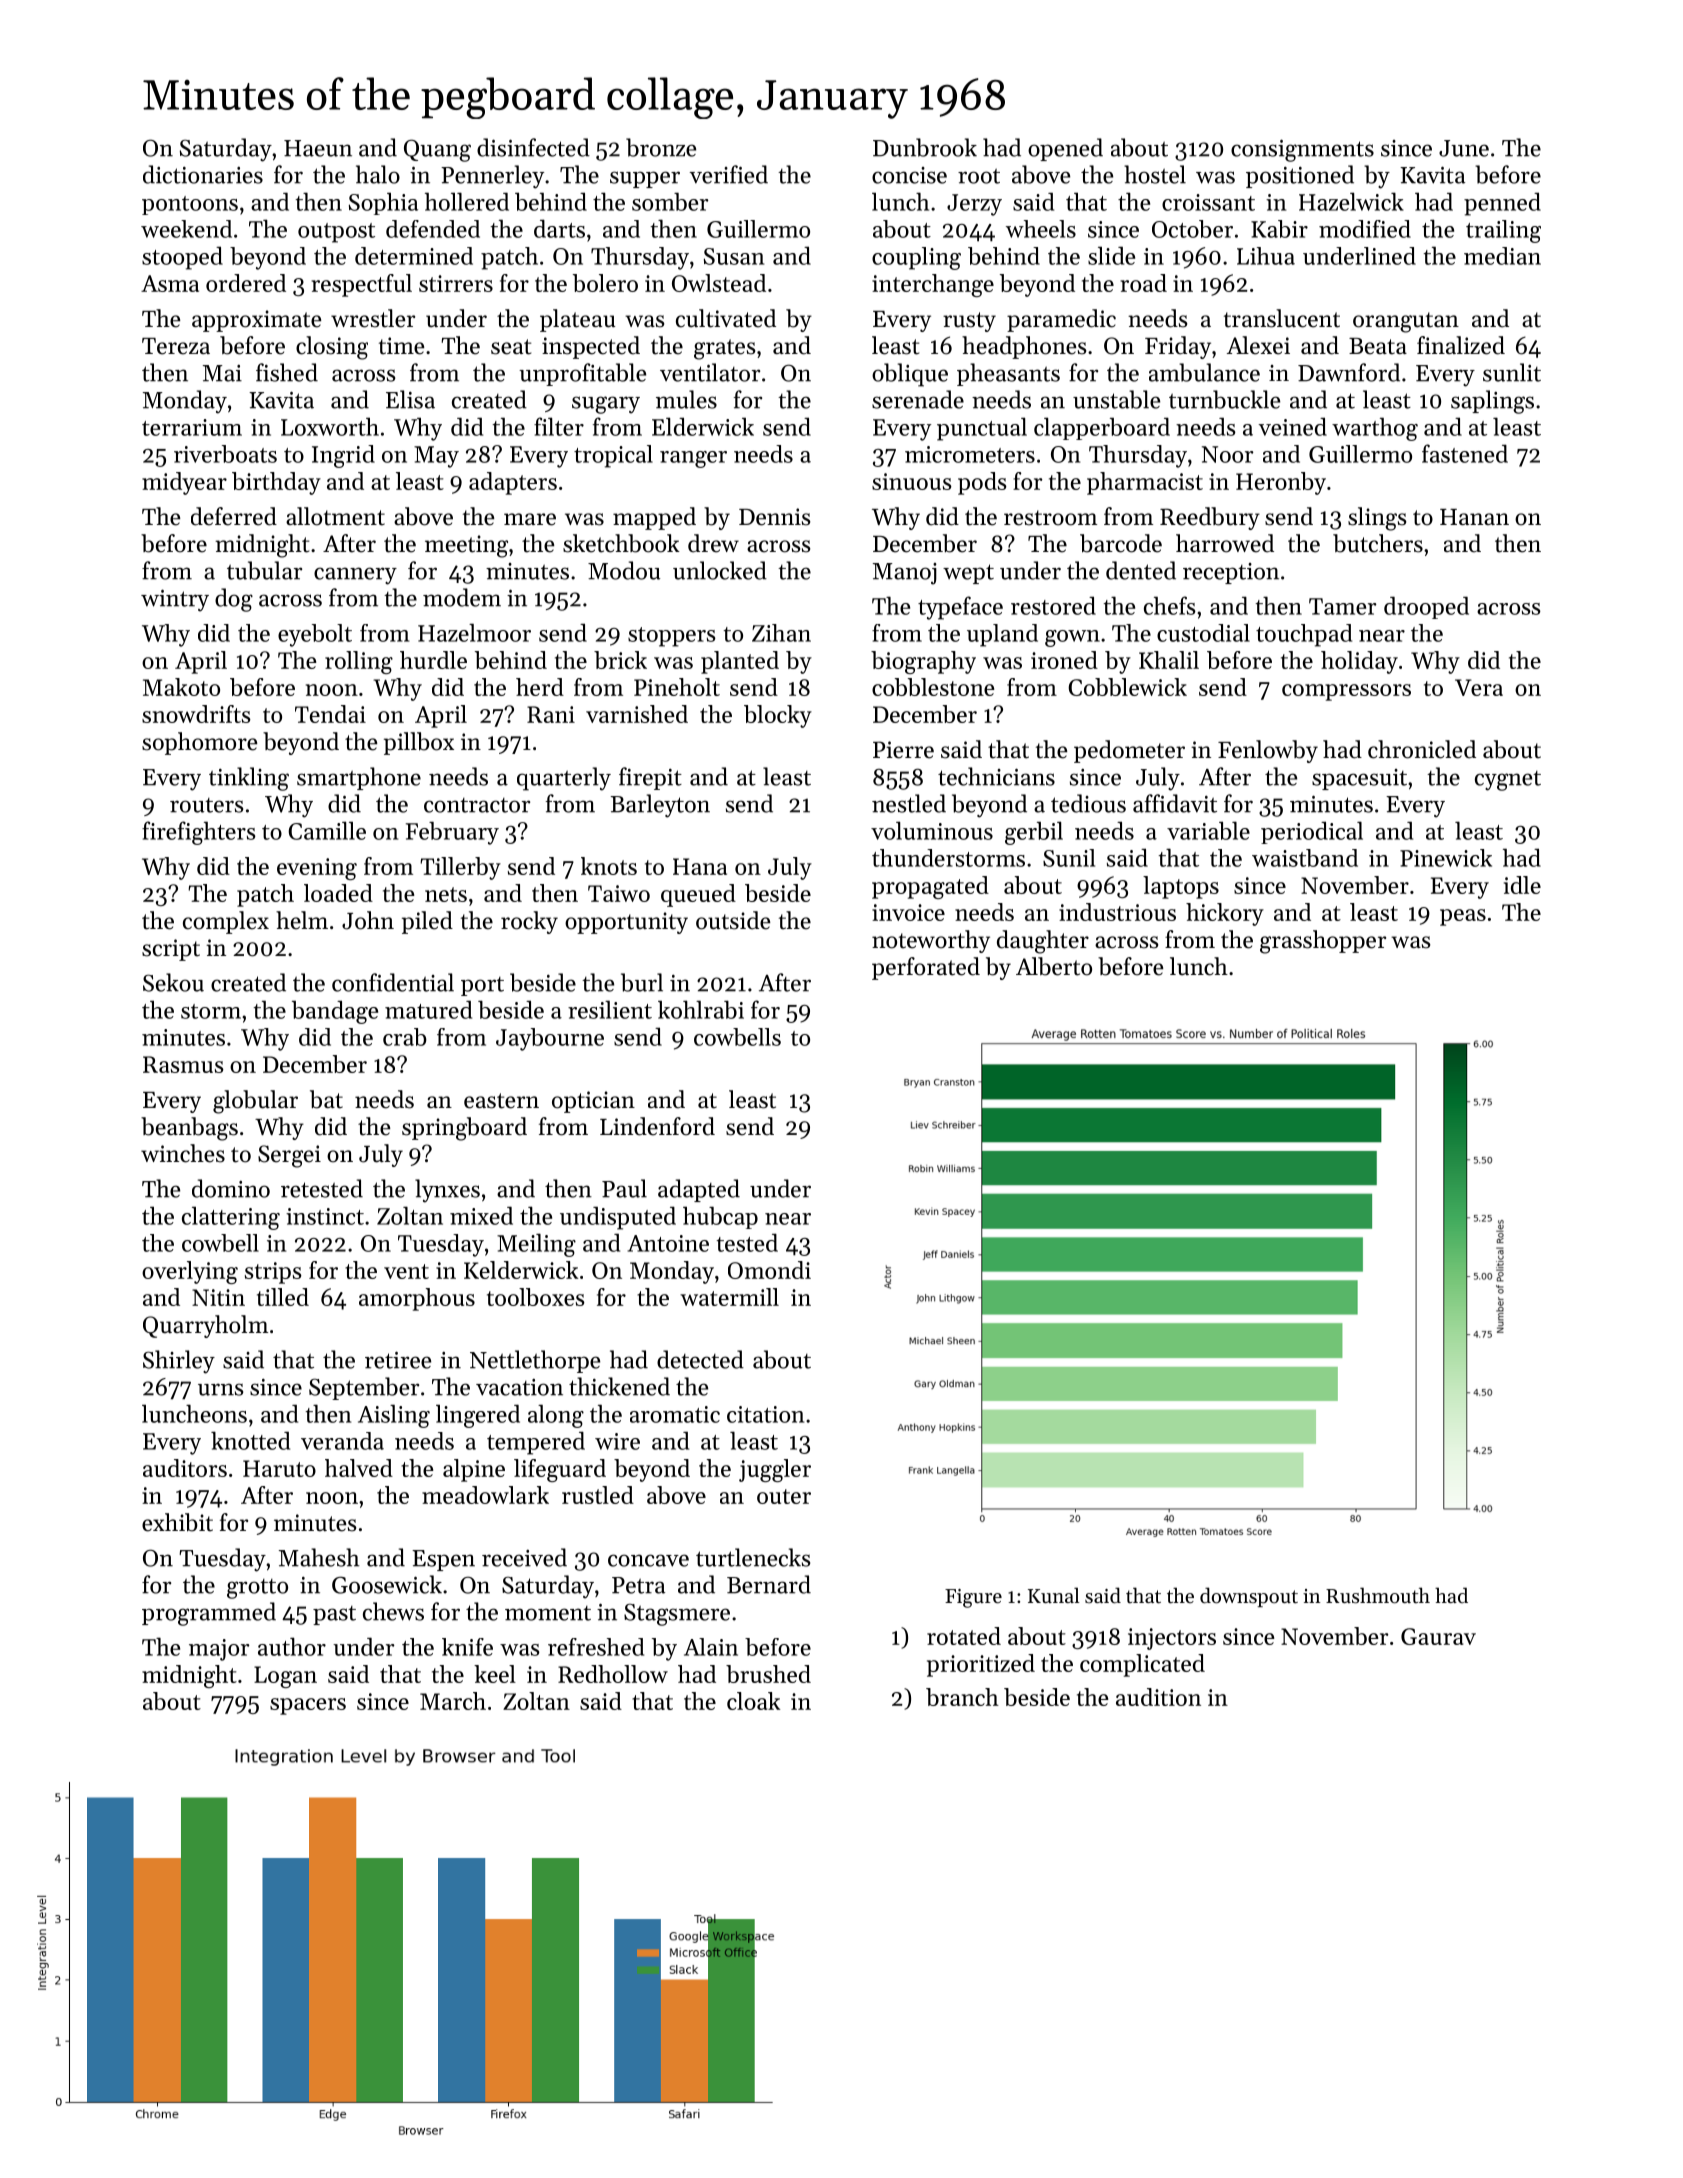  Describe the element at coordinates (1228, 454) in the screenshot. I see `Noor` at that location.
